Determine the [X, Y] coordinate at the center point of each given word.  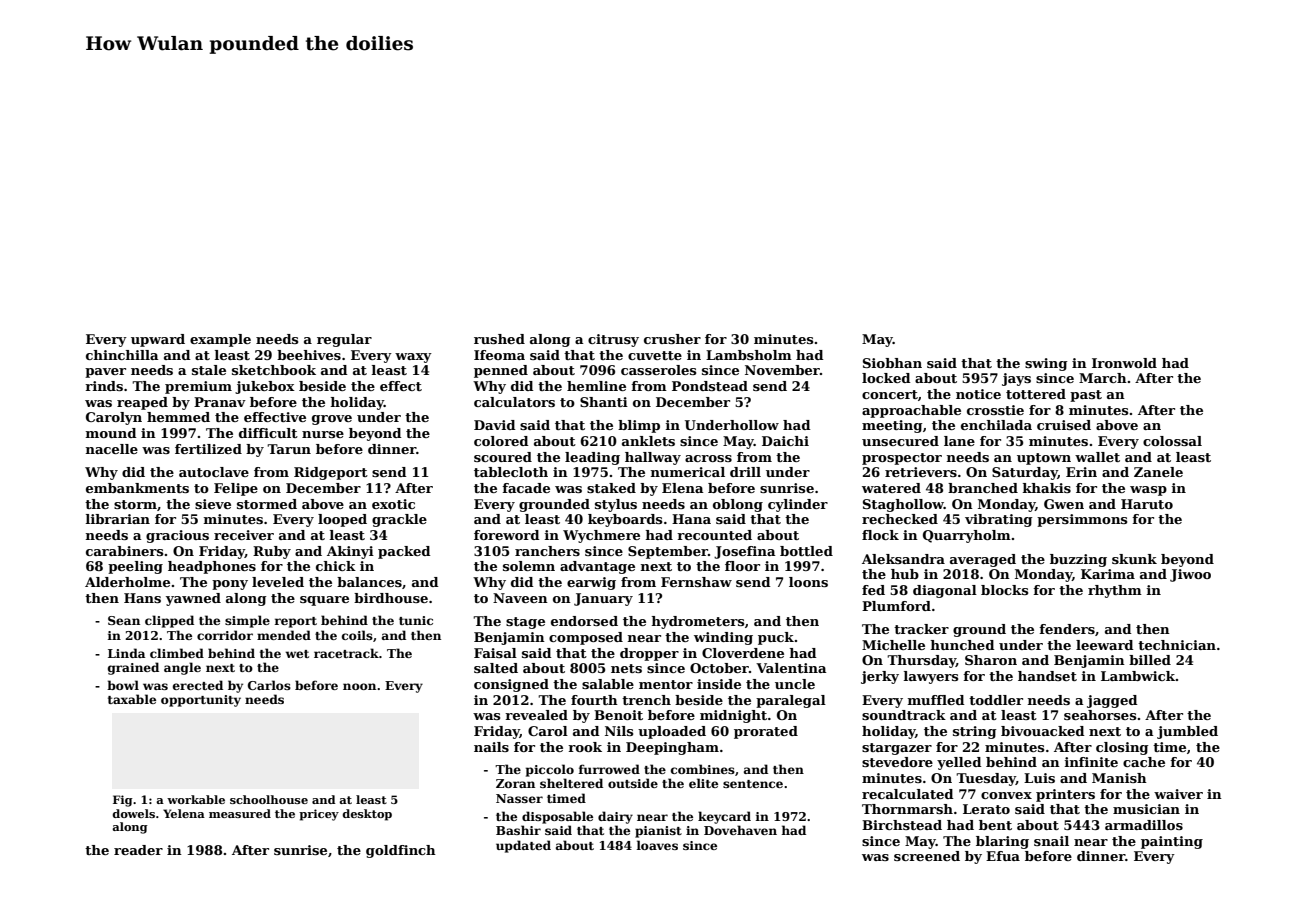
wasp [1148, 491]
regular [344, 340]
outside [633, 783]
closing [1122, 748]
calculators [514, 402]
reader [138, 850]
